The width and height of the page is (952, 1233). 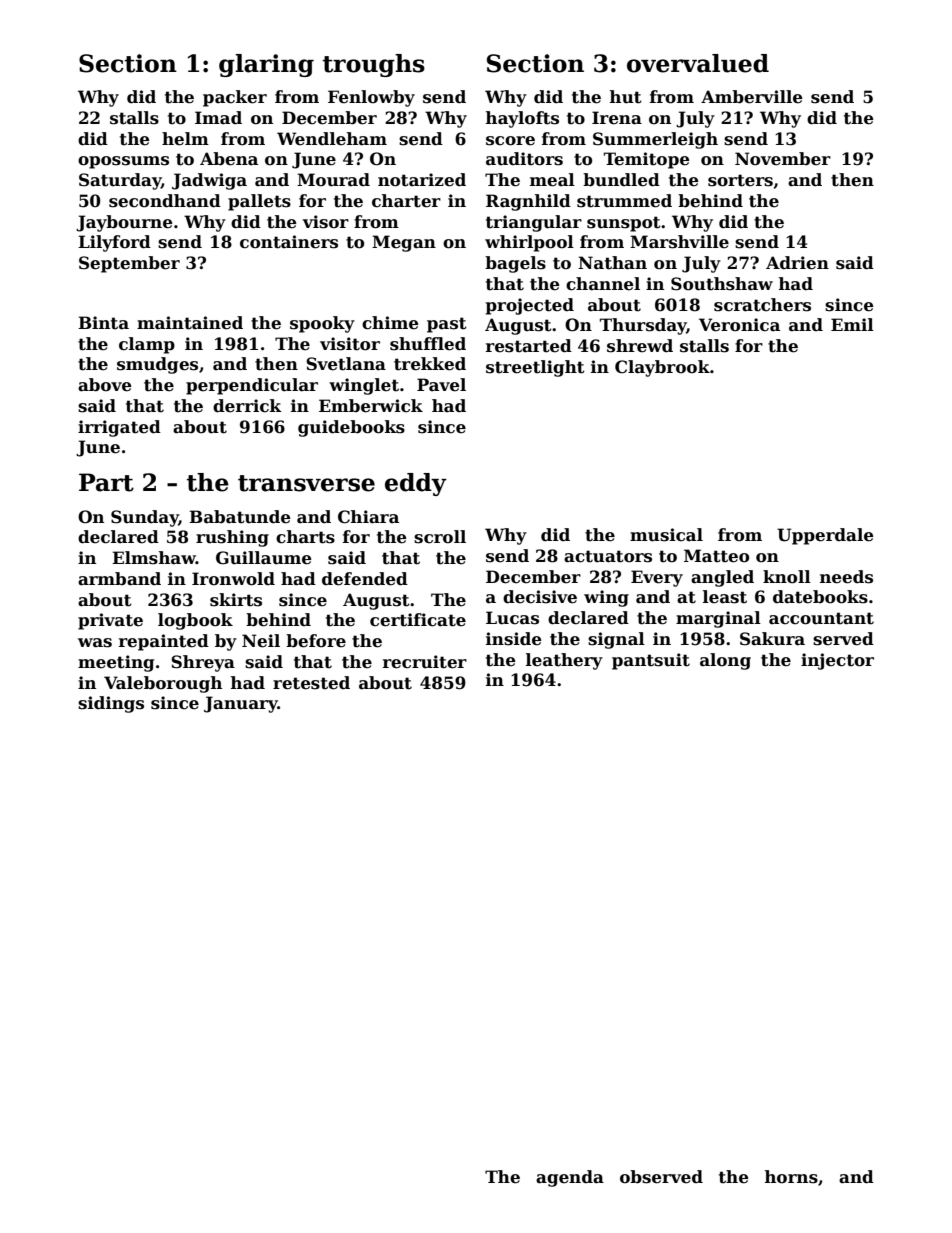 What do you see at coordinates (106, 482) in the page?
I see `Part` at bounding box center [106, 482].
